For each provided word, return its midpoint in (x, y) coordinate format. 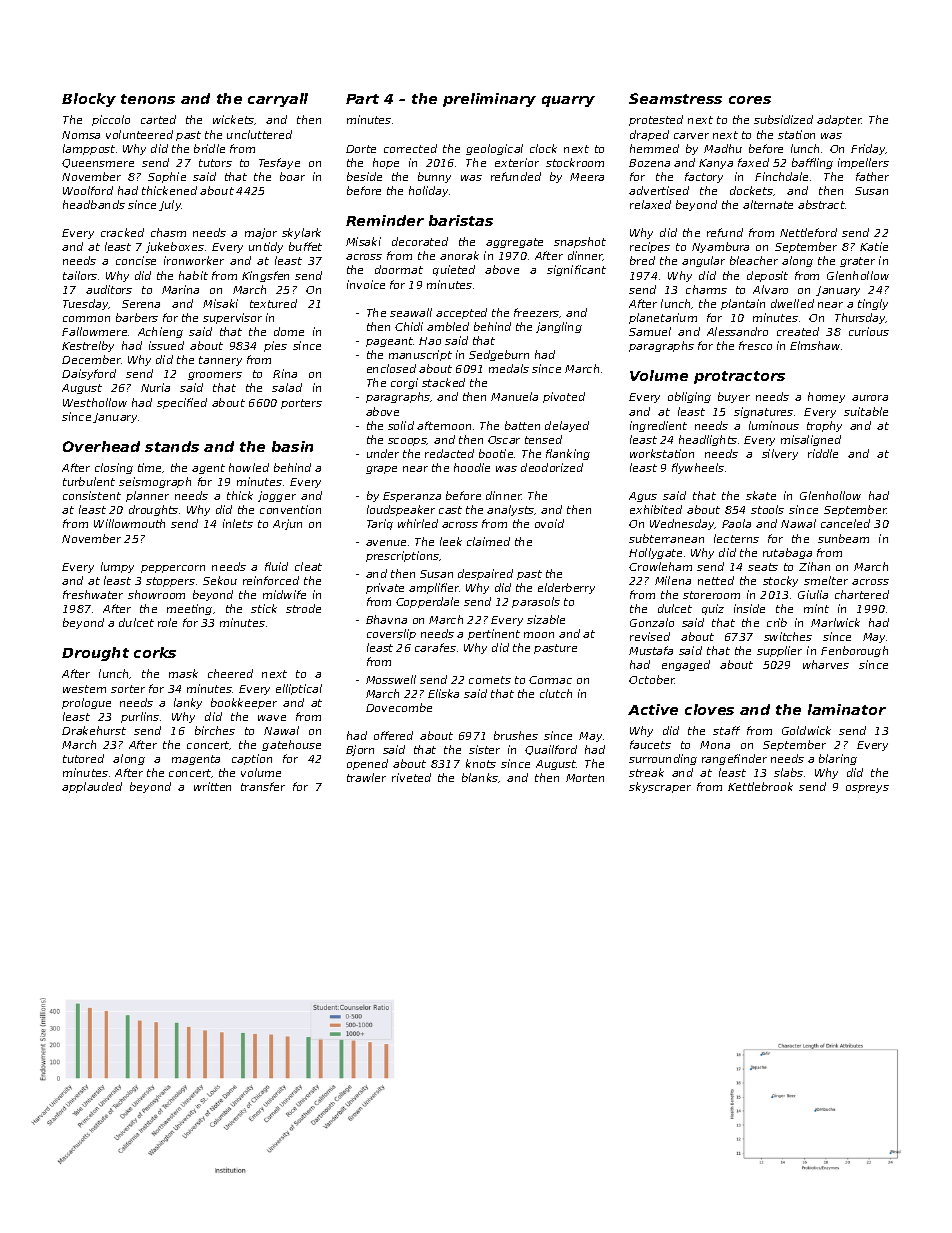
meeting (189, 609)
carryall (278, 100)
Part (362, 99)
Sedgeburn (499, 355)
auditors (109, 289)
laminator (847, 709)
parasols (536, 602)
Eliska (443, 693)
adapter (839, 120)
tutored (83, 758)
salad (287, 387)
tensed (543, 439)
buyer (734, 397)
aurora (870, 398)
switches (788, 636)
